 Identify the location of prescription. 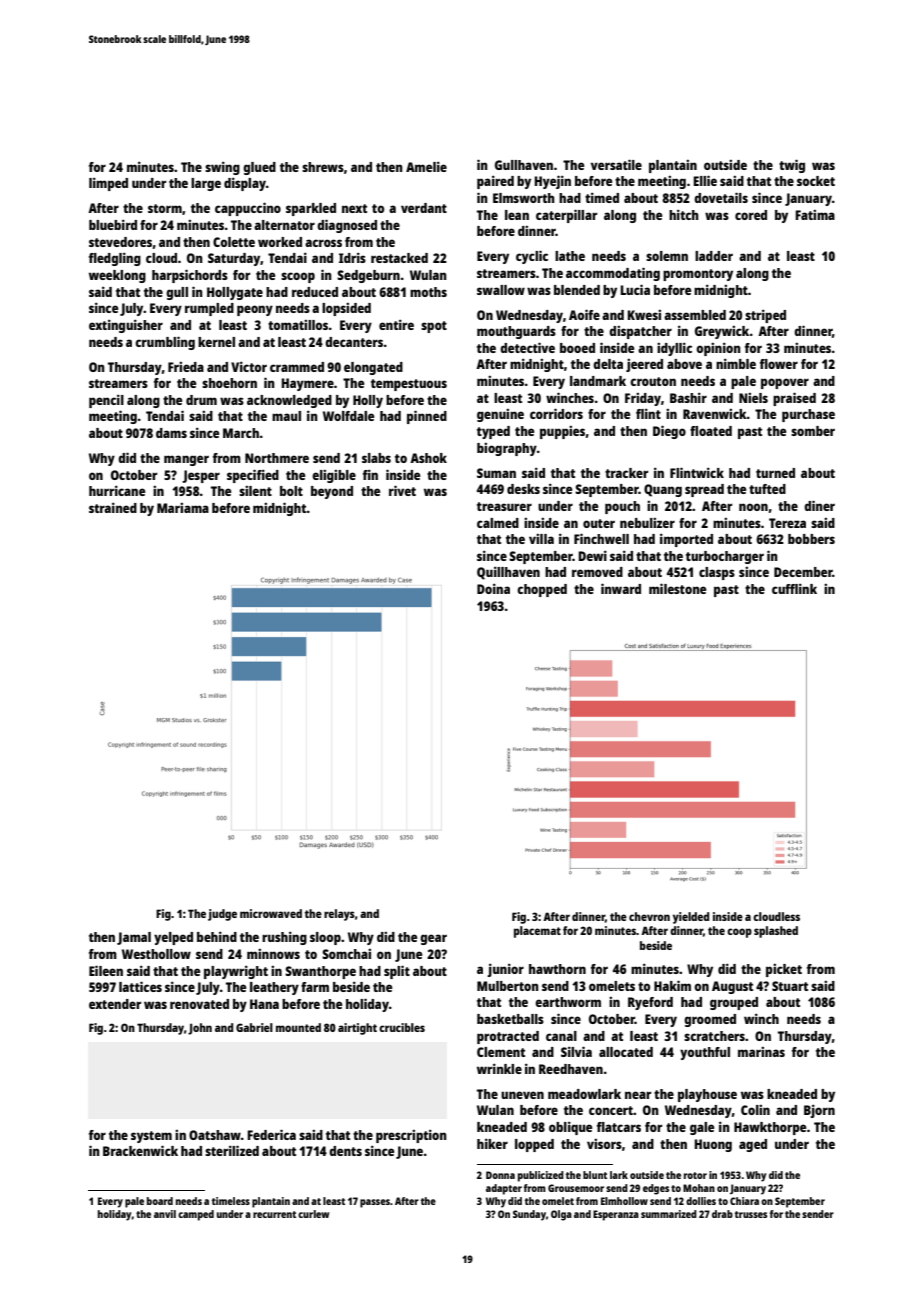
(411, 1136).
